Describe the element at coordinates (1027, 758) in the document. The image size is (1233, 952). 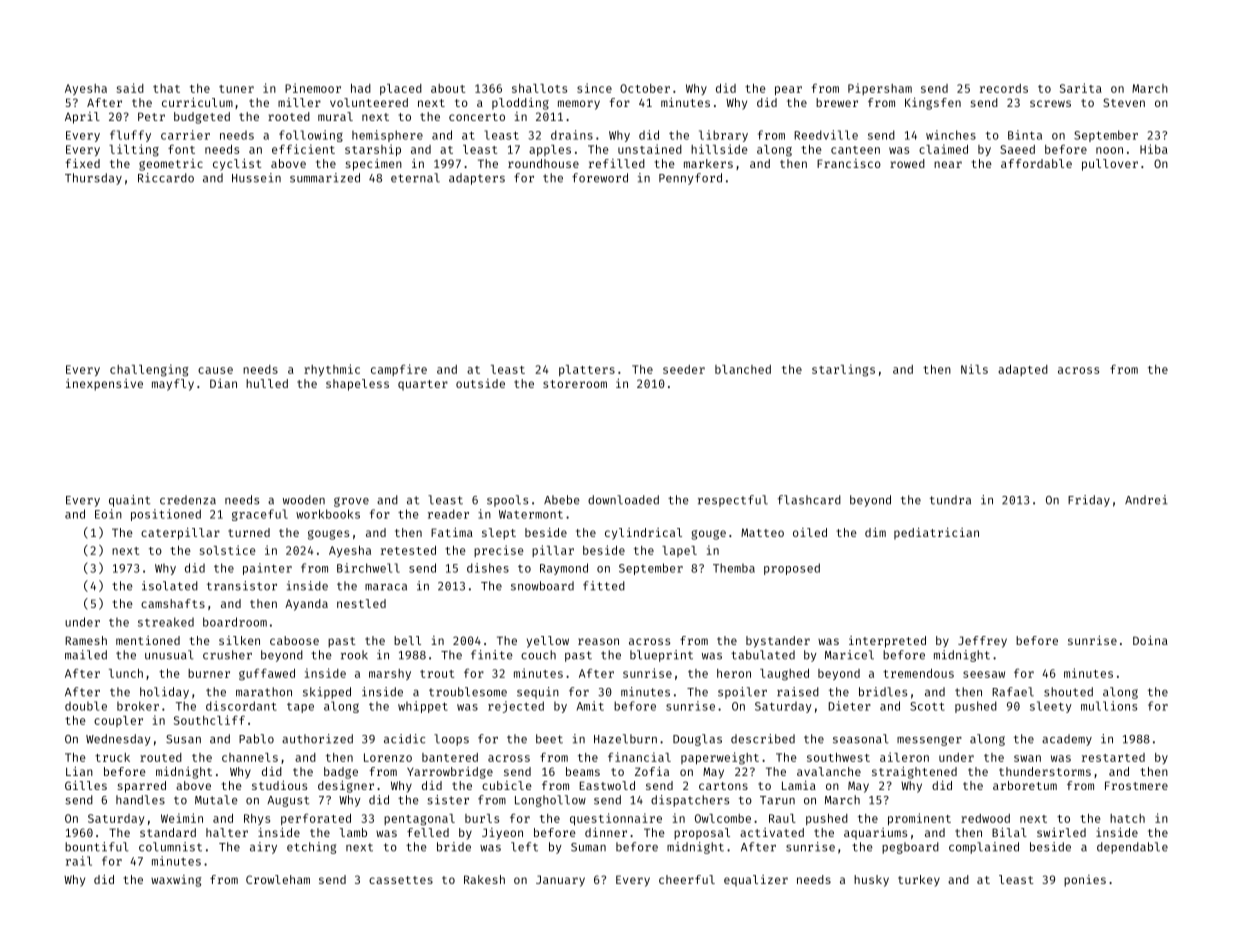
I see `swan` at that location.
